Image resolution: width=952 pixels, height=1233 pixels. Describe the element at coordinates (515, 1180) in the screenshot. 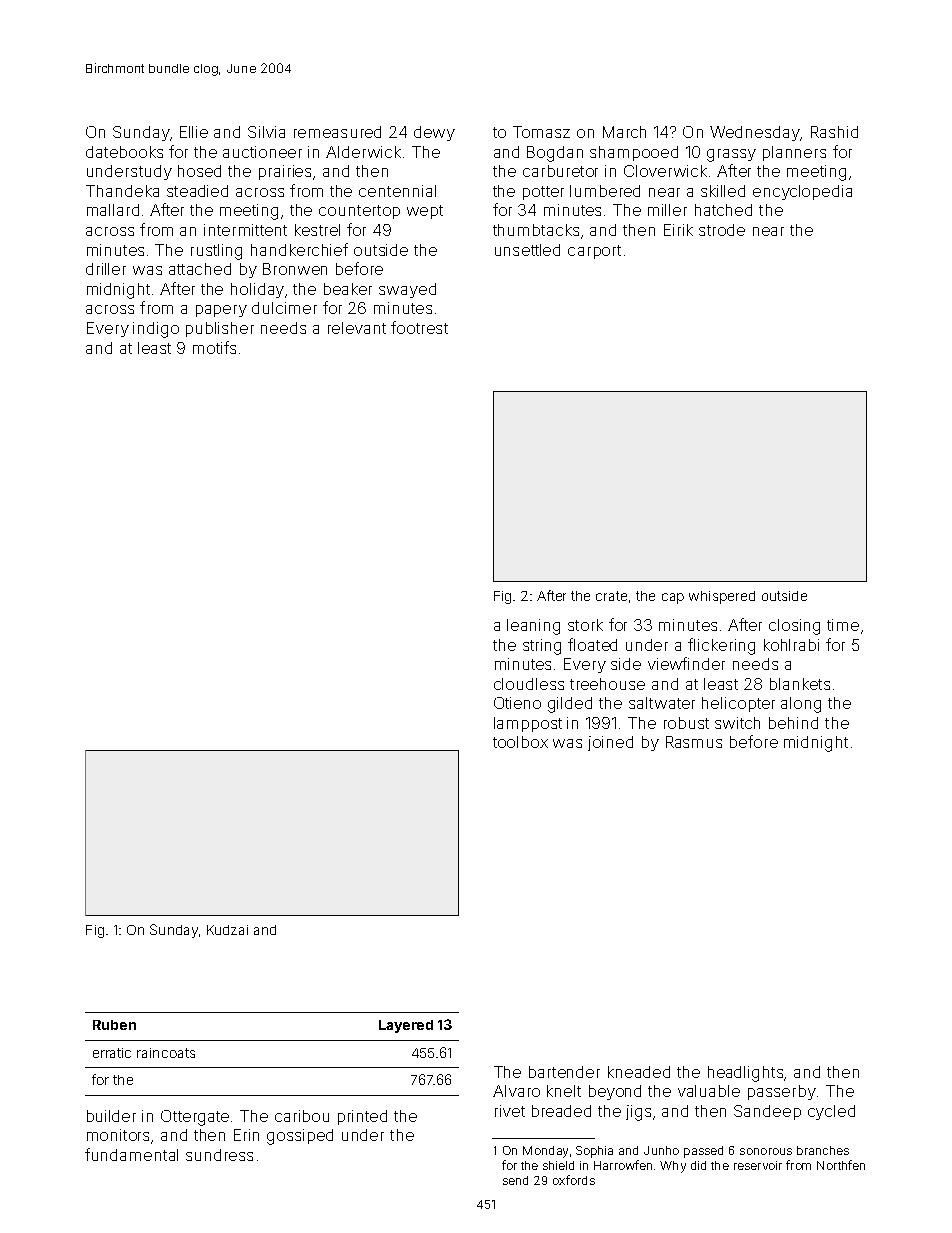

I see `send` at that location.
